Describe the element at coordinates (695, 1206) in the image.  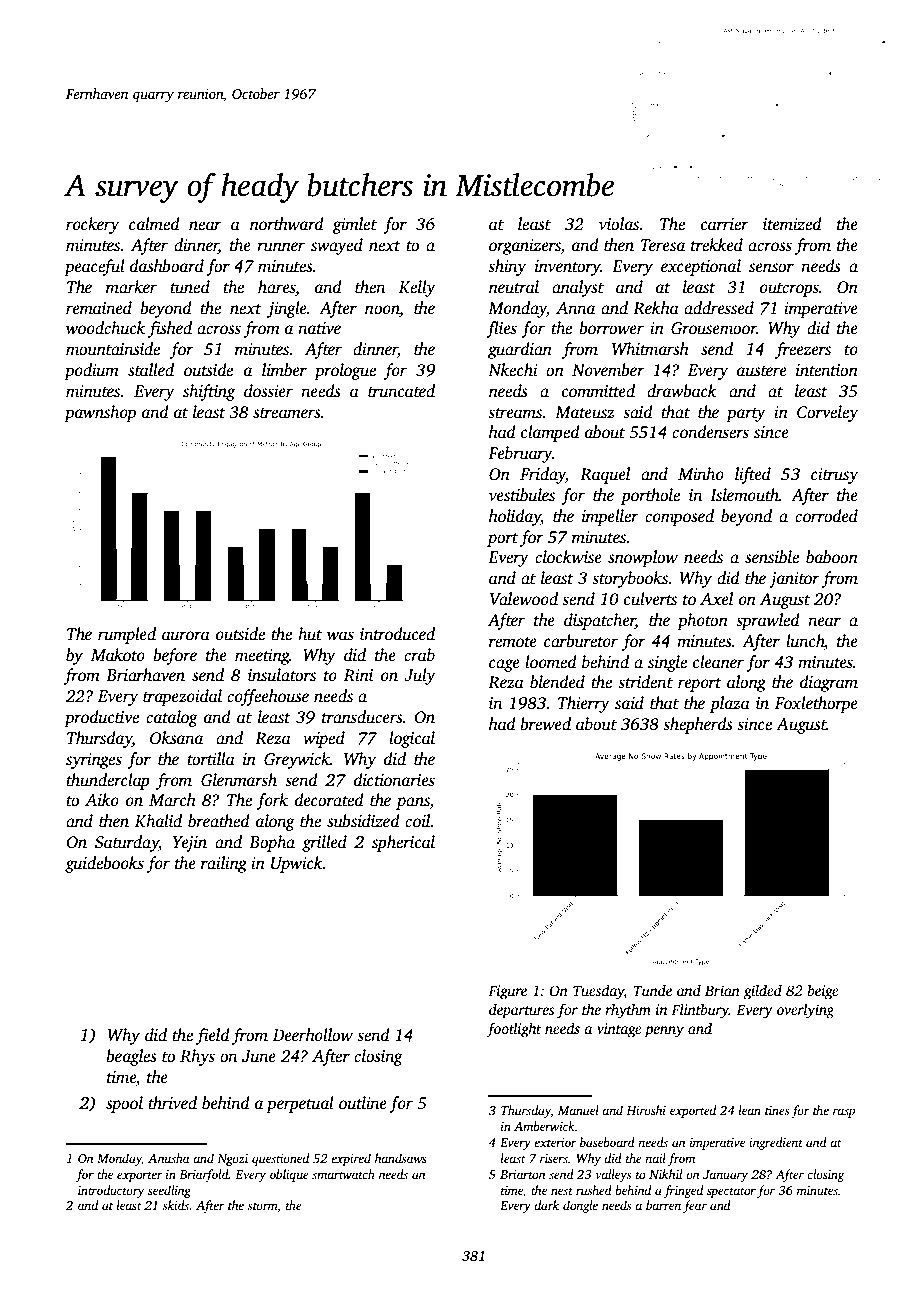
I see `fear` at that location.
